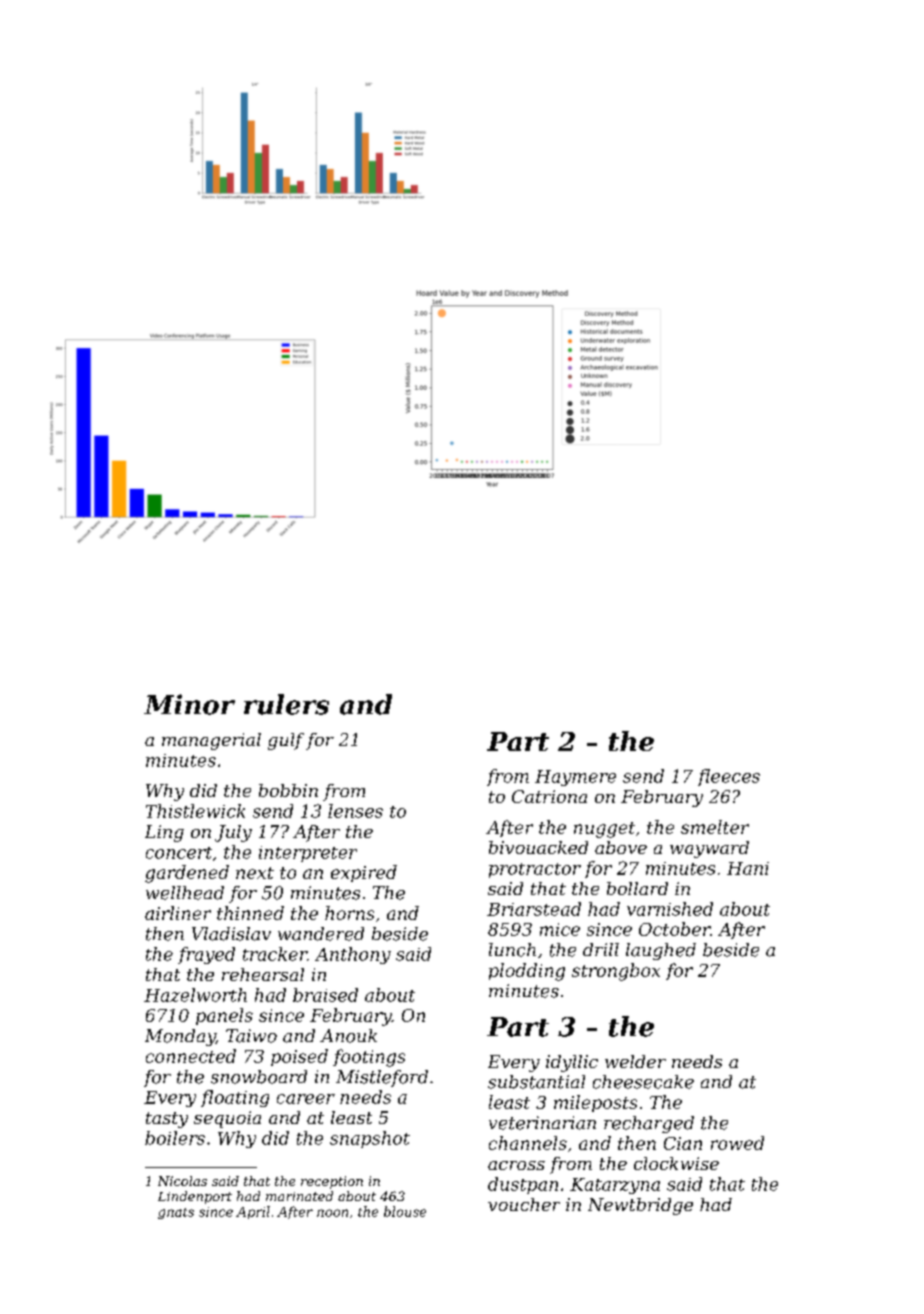 This page has width=924, height=1314. I want to click on snowboard, so click(259, 1077).
